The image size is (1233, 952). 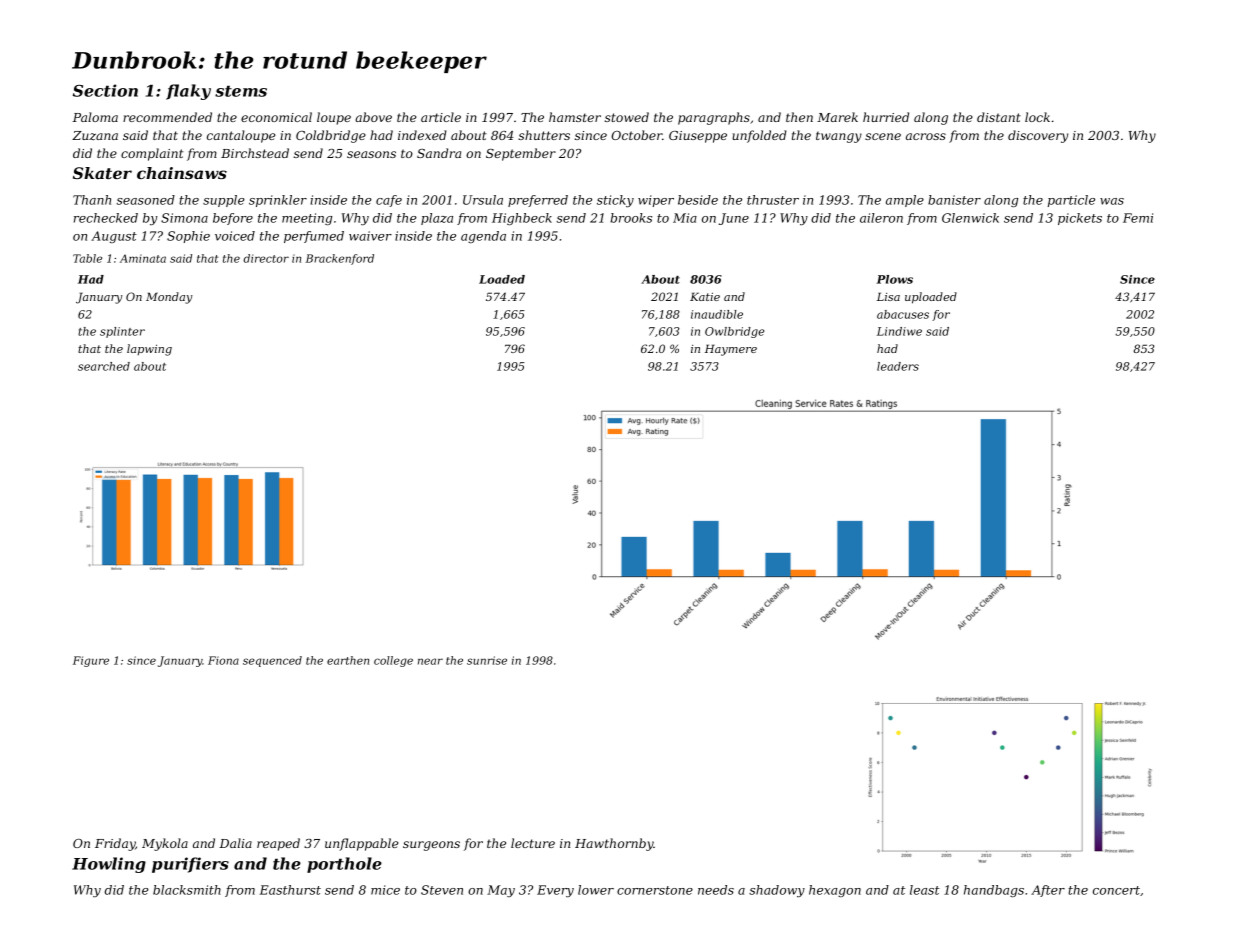 I want to click on sunrise, so click(x=487, y=660).
